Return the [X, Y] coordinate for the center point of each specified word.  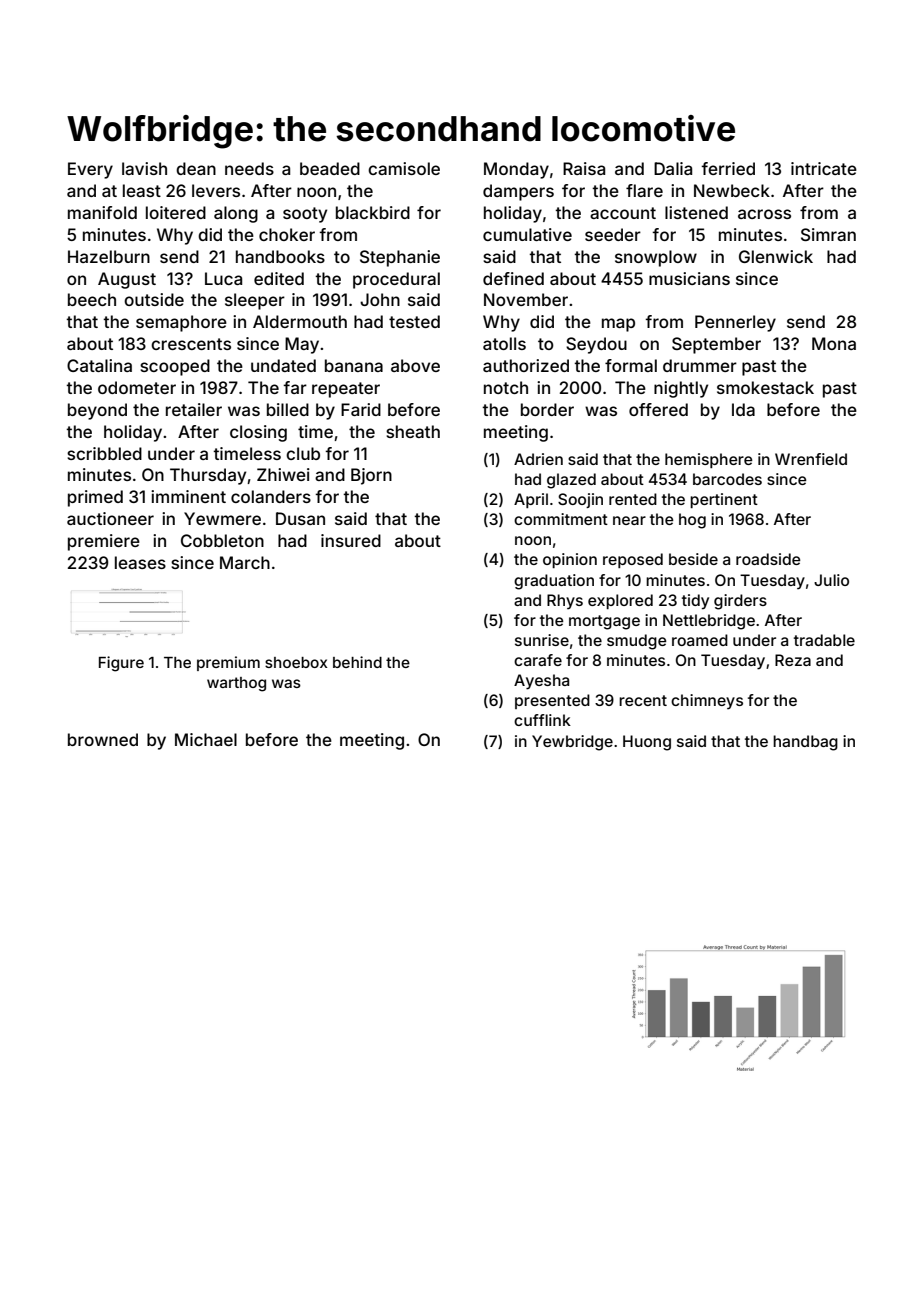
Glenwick [776, 256]
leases [140, 562]
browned [103, 739]
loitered [176, 212]
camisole [404, 168]
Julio [831, 580]
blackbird [373, 212]
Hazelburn [109, 256]
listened [696, 212]
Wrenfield [811, 459]
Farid [361, 409]
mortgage [604, 622]
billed [288, 409]
